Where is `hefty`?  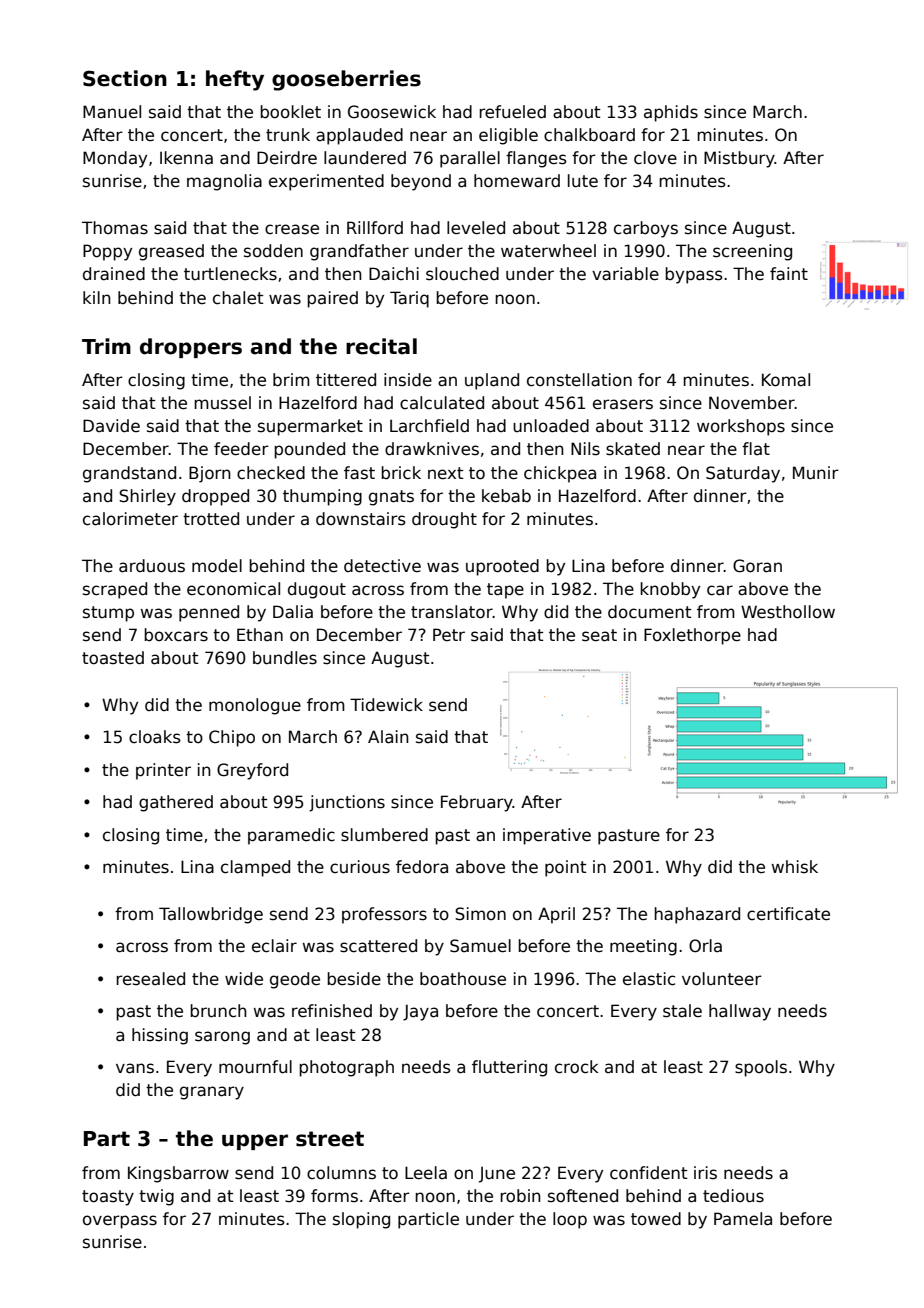
hefty is located at coordinates (235, 80).
